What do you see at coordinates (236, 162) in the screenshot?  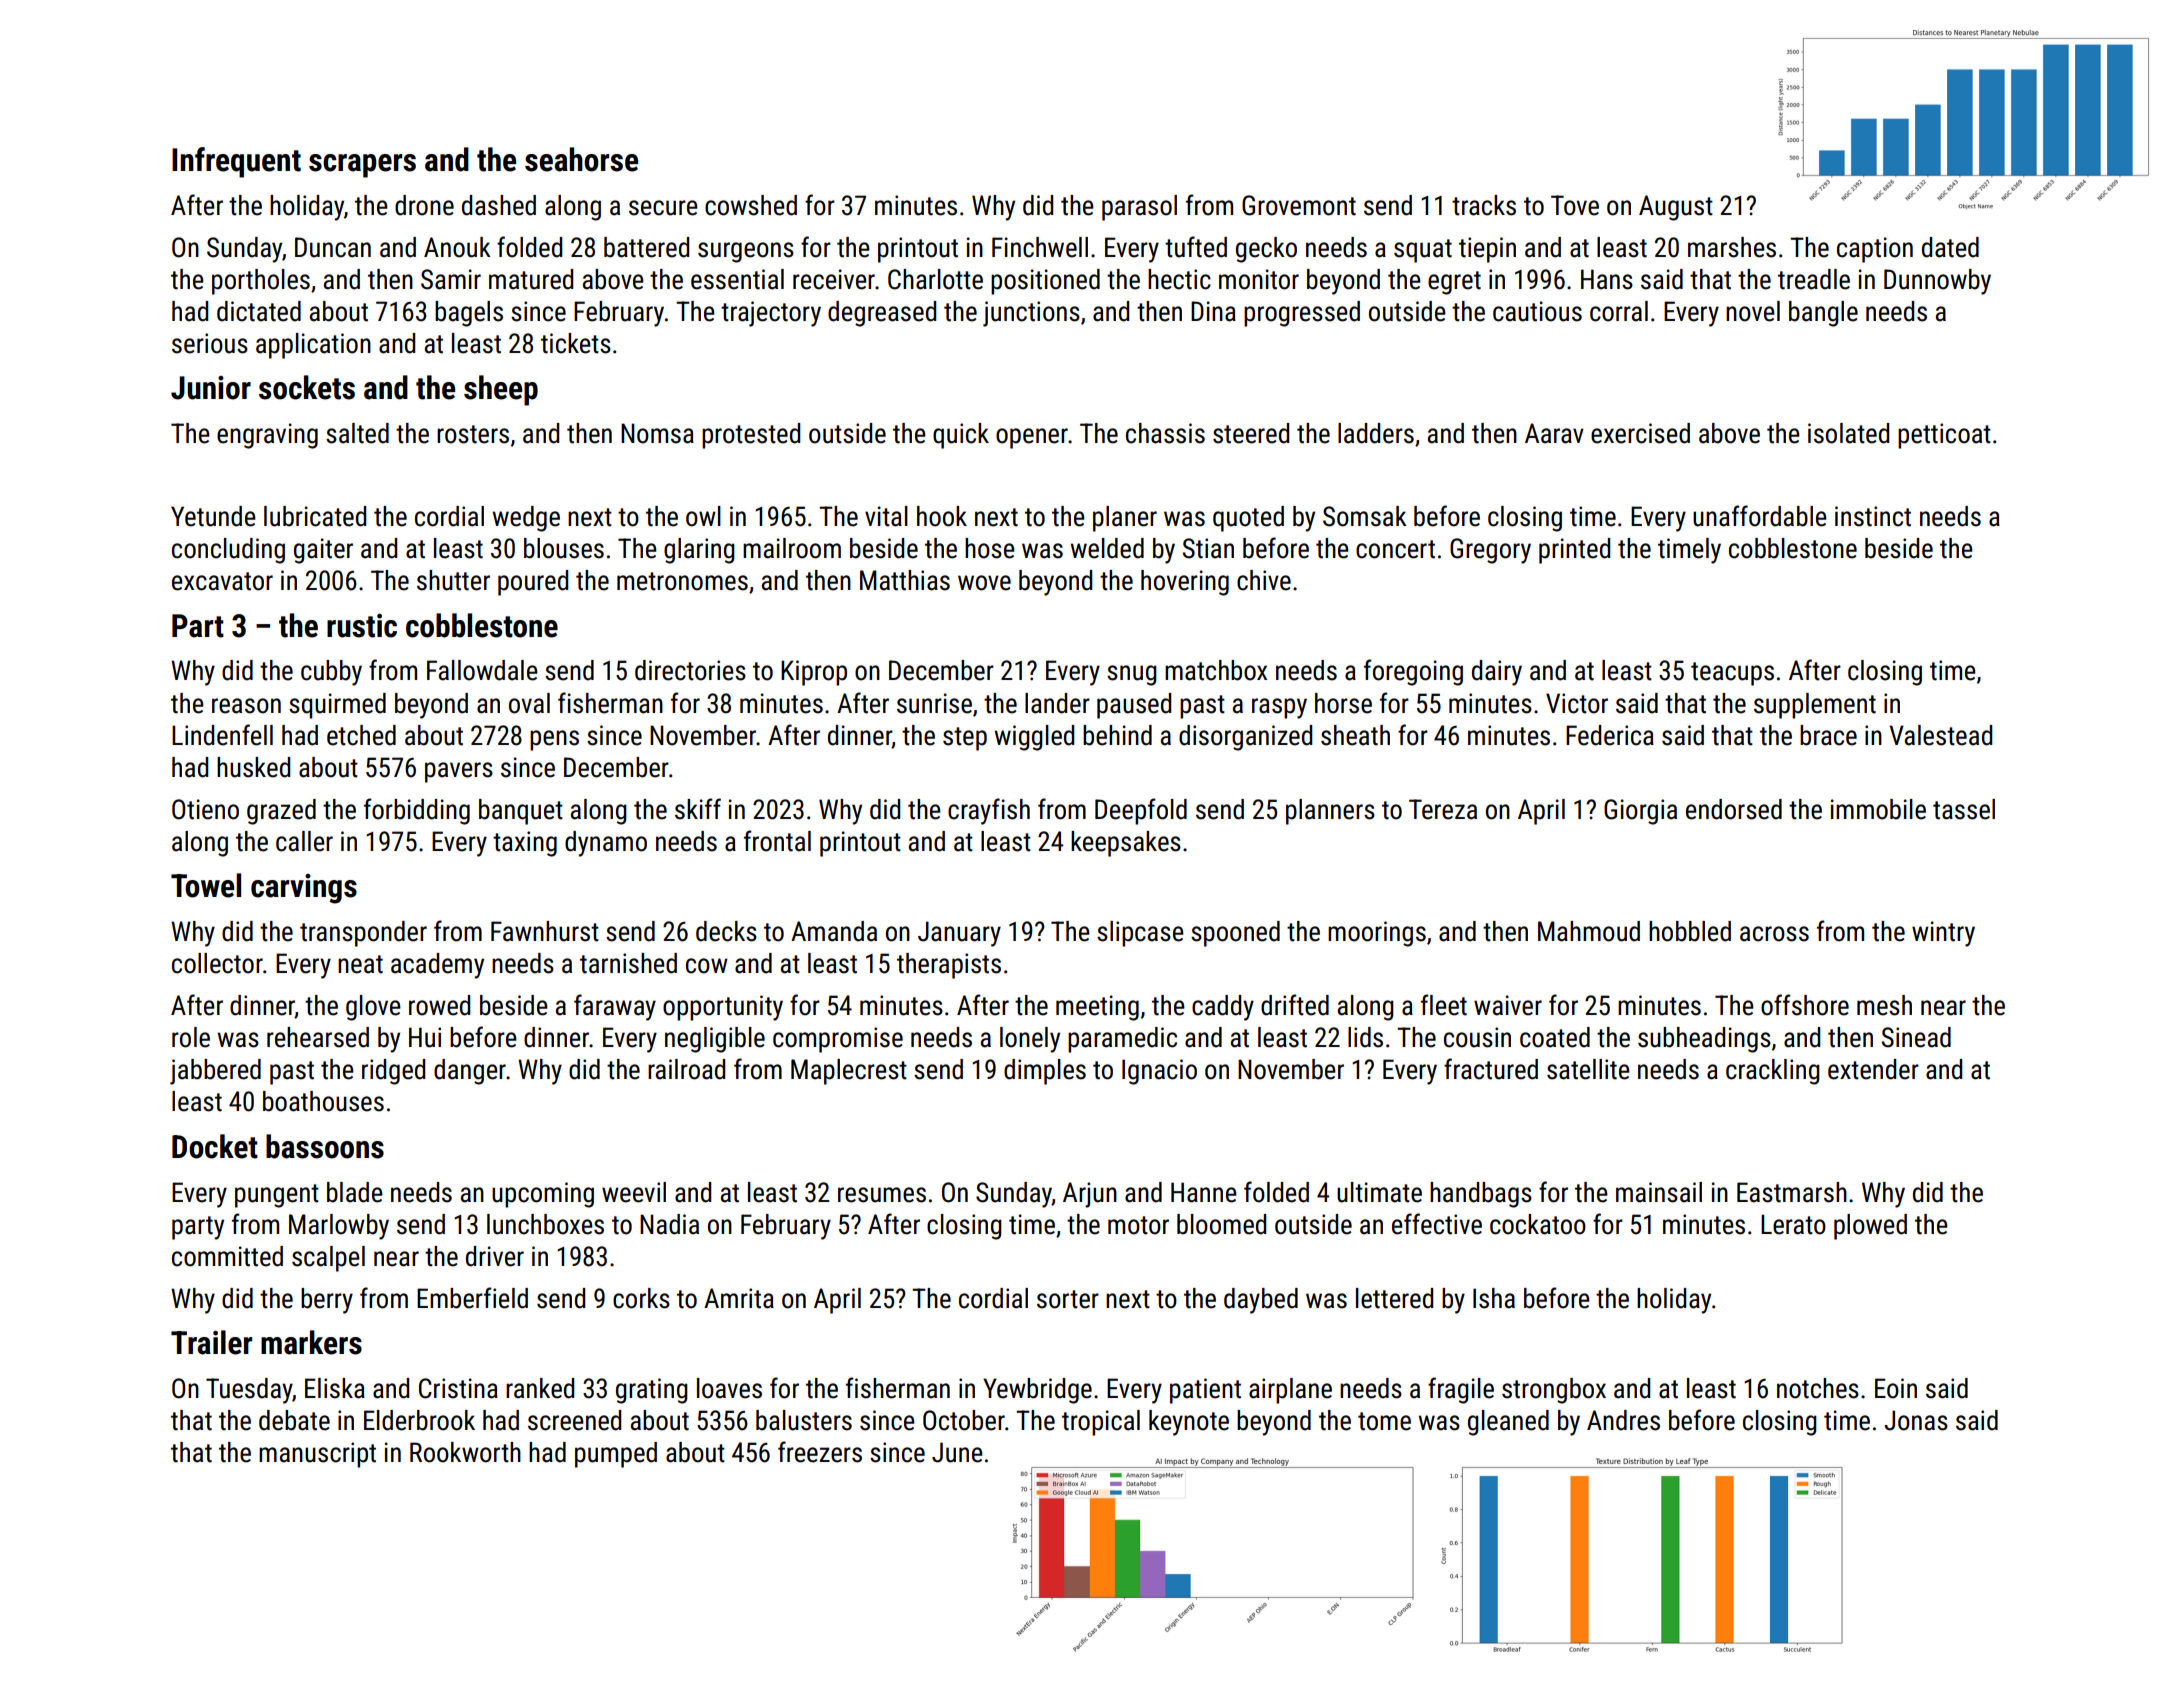 I see `Infrequent` at bounding box center [236, 162].
